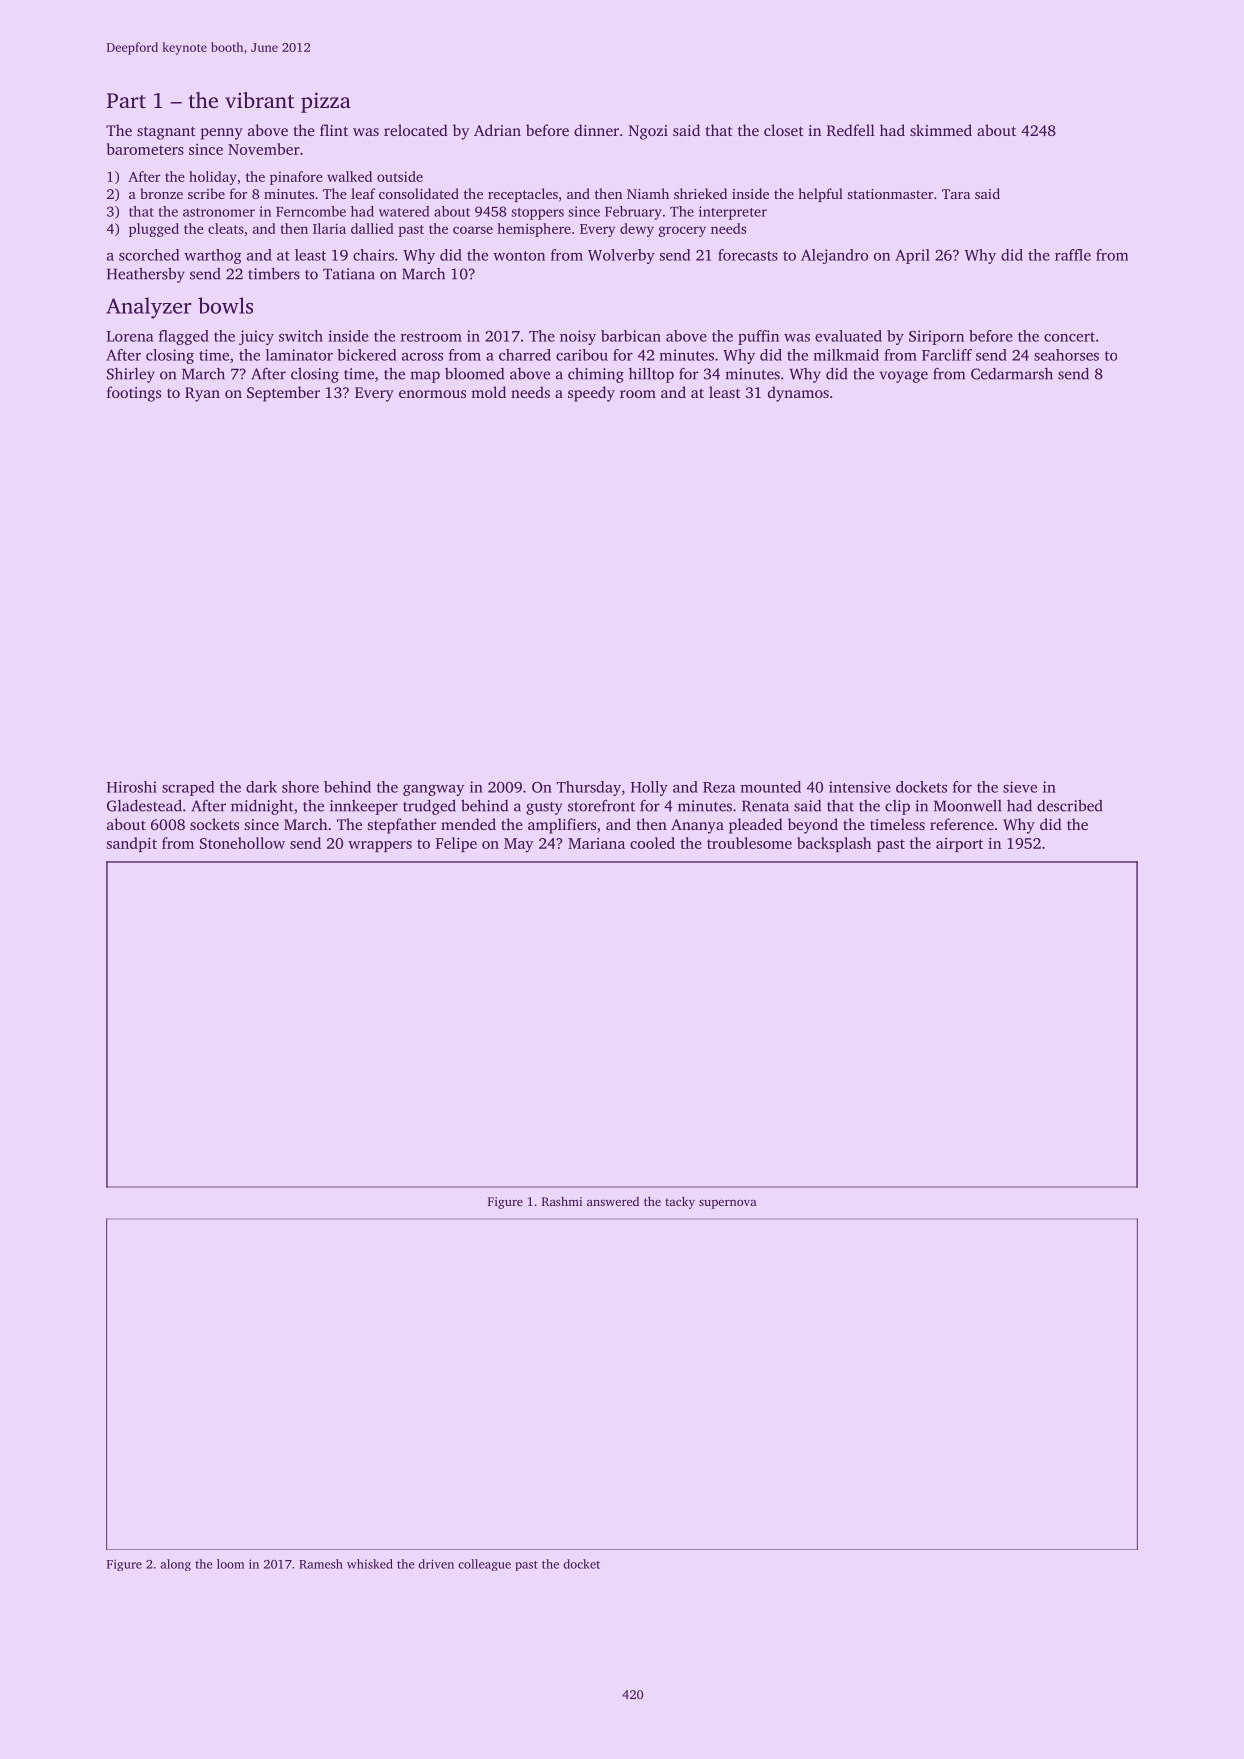 Image resolution: width=1244 pixels, height=1759 pixels. Describe the element at coordinates (433, 790) in the screenshot. I see `gangway` at that location.
